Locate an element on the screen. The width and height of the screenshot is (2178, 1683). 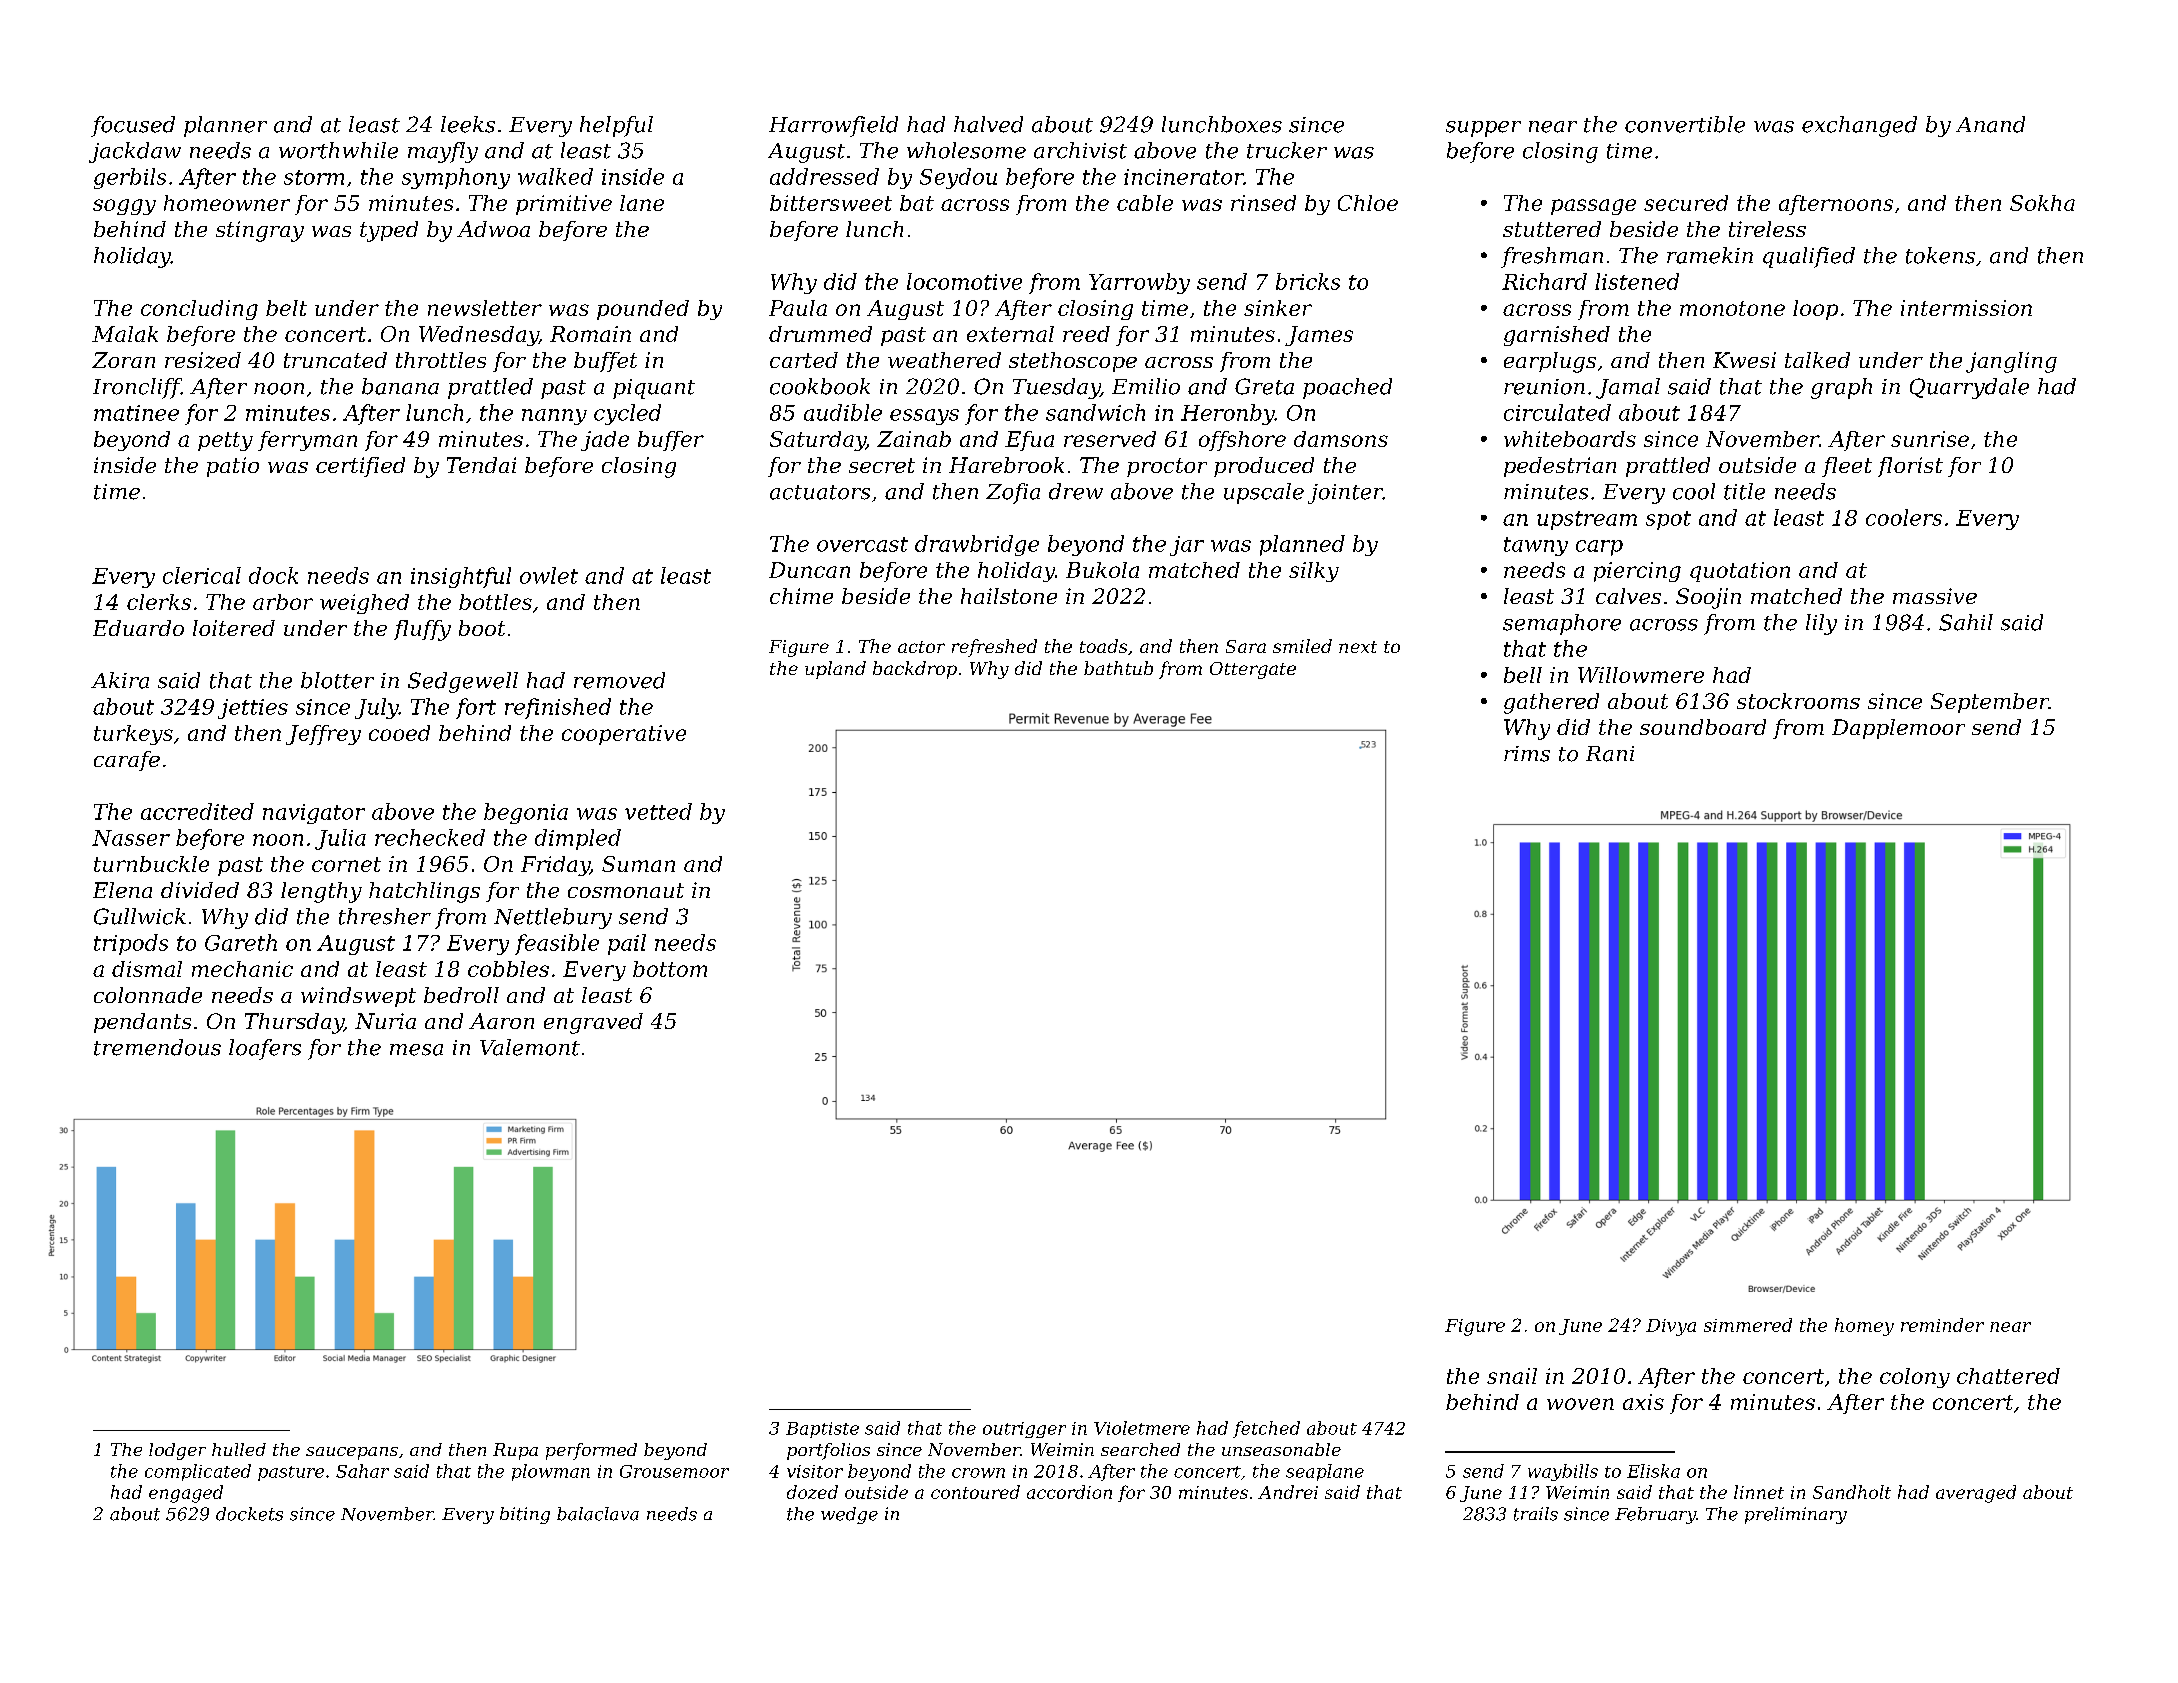
massive is located at coordinates (1935, 596).
